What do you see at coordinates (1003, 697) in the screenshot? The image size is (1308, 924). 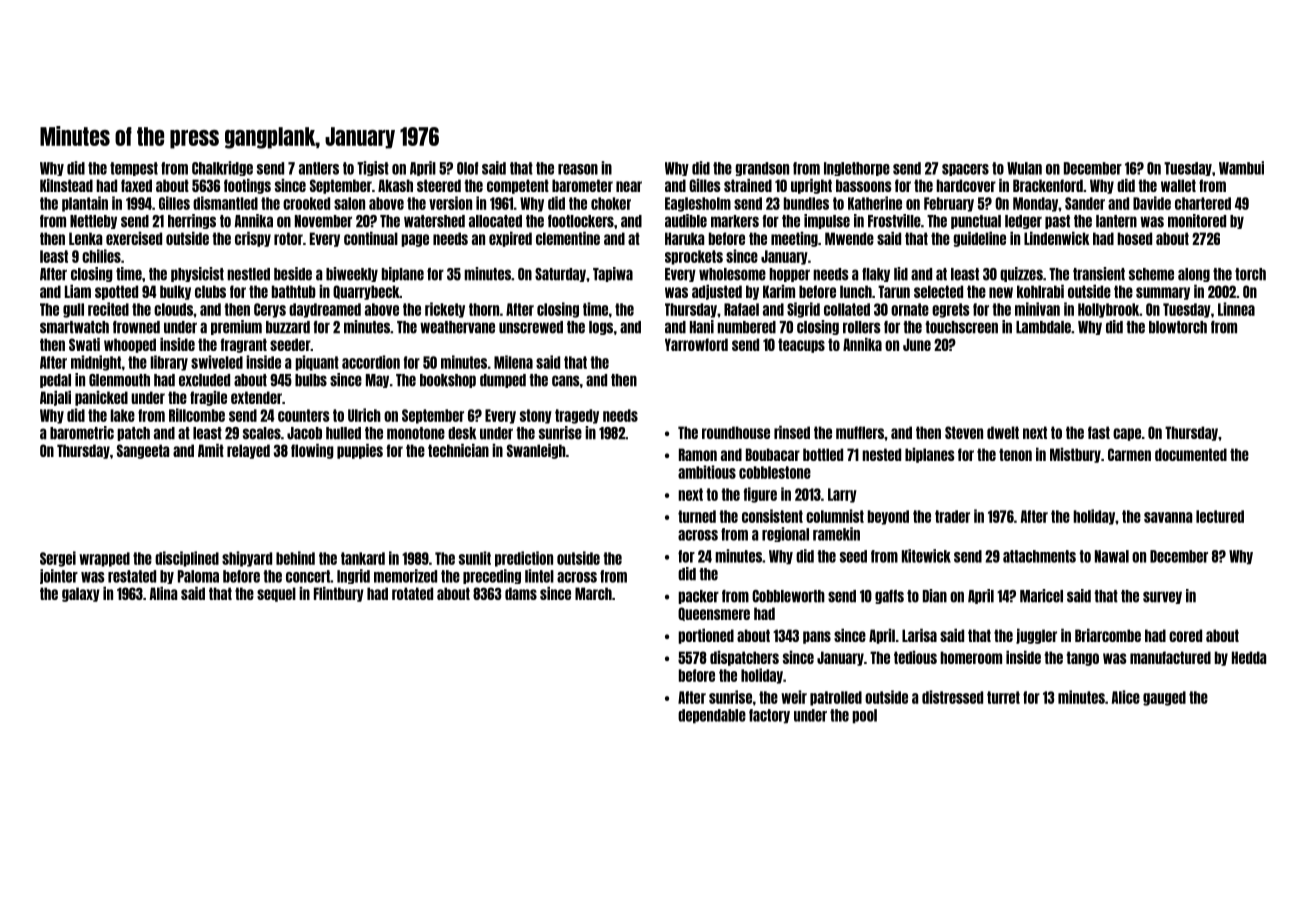 I see `turret` at bounding box center [1003, 697].
